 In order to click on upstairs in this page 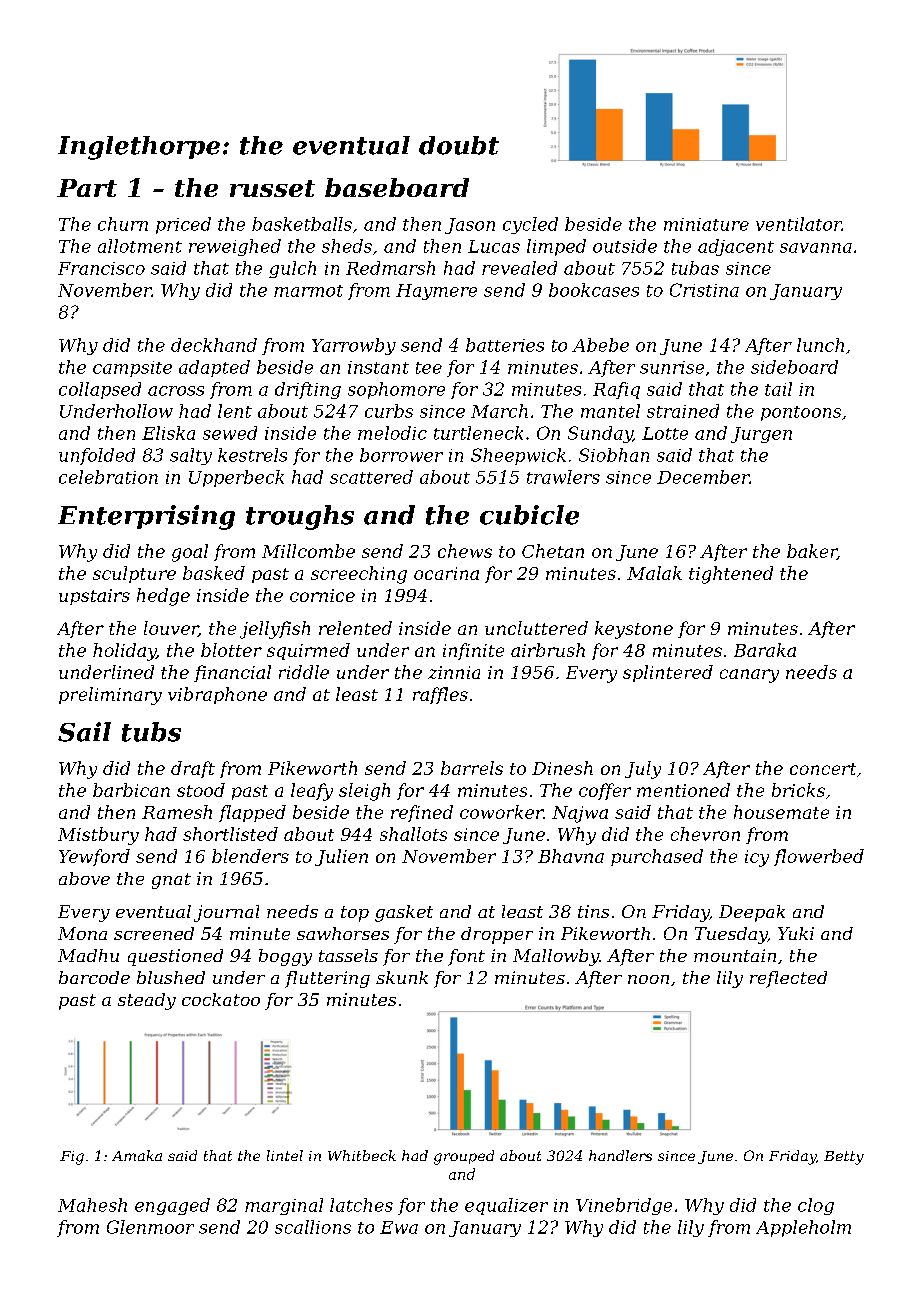, I will do `click(94, 597)`.
